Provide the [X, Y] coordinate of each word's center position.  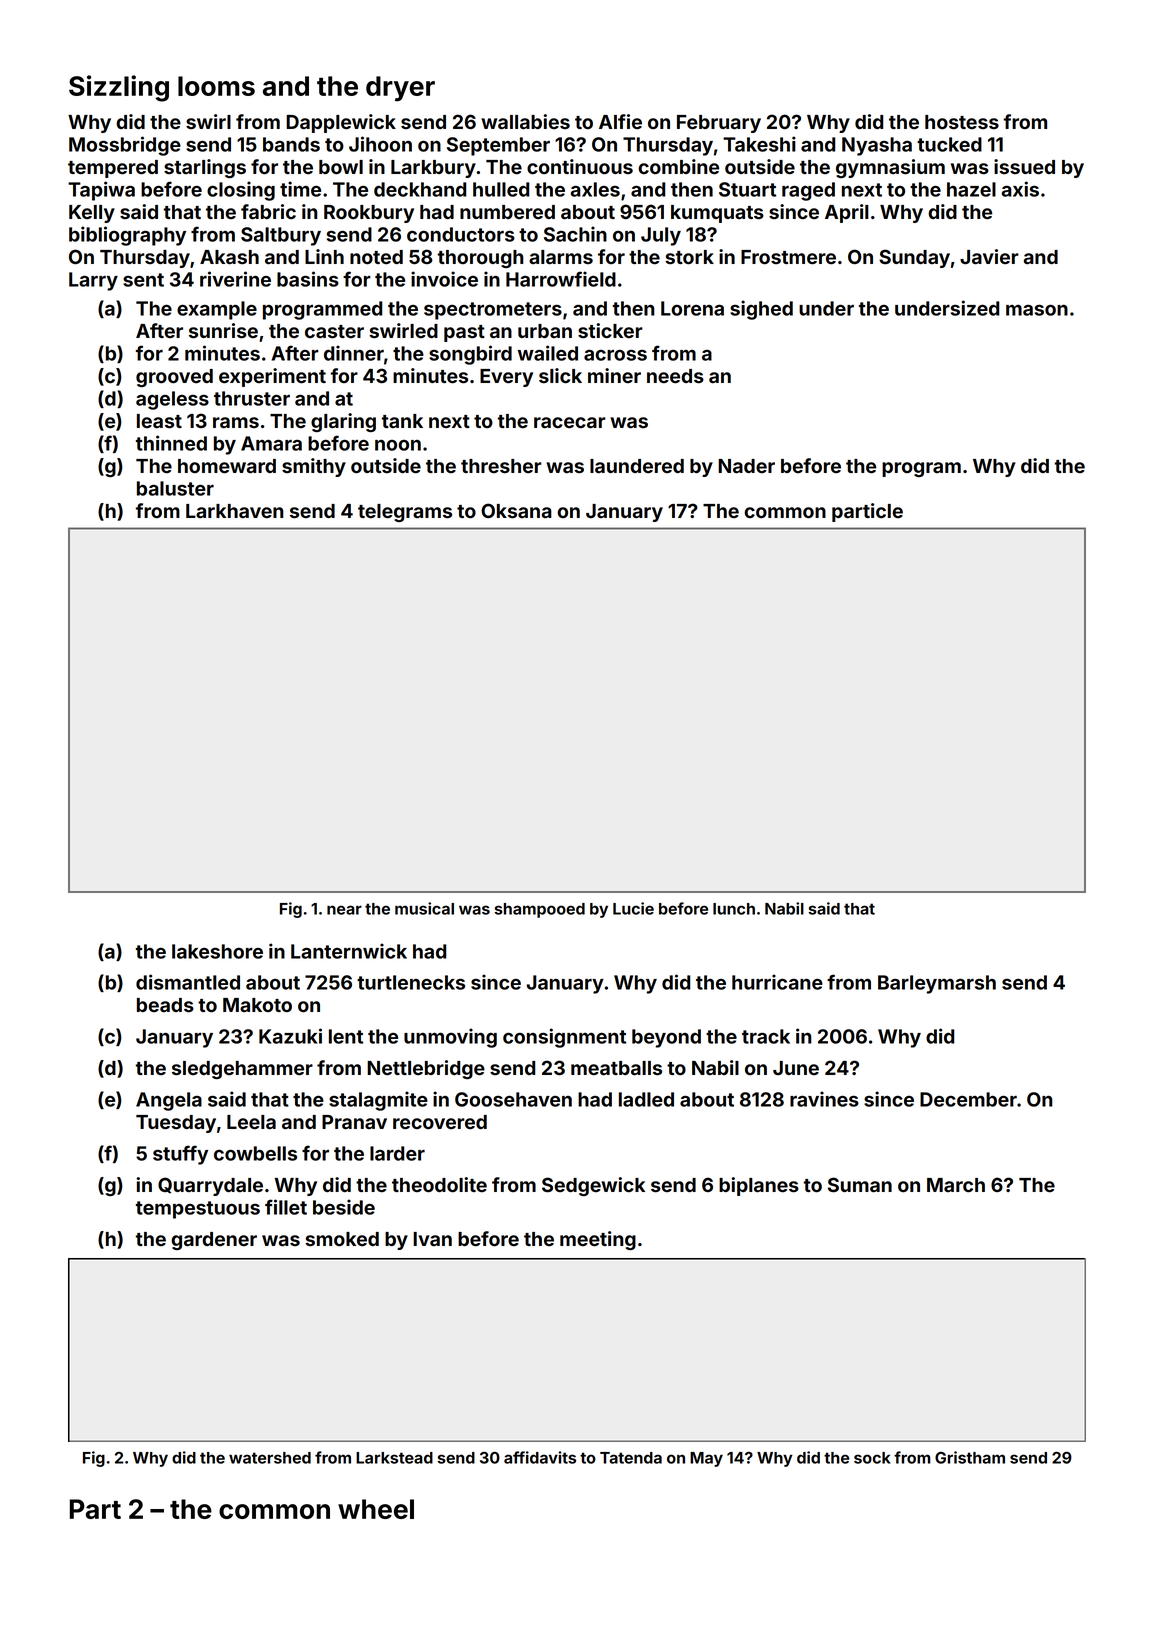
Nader [746, 466]
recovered [440, 1122]
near [344, 910]
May [706, 1459]
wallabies [525, 122]
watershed [270, 1458]
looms [216, 86]
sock [872, 1458]
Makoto [257, 1005]
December [968, 1099]
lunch [734, 909]
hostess [962, 122]
